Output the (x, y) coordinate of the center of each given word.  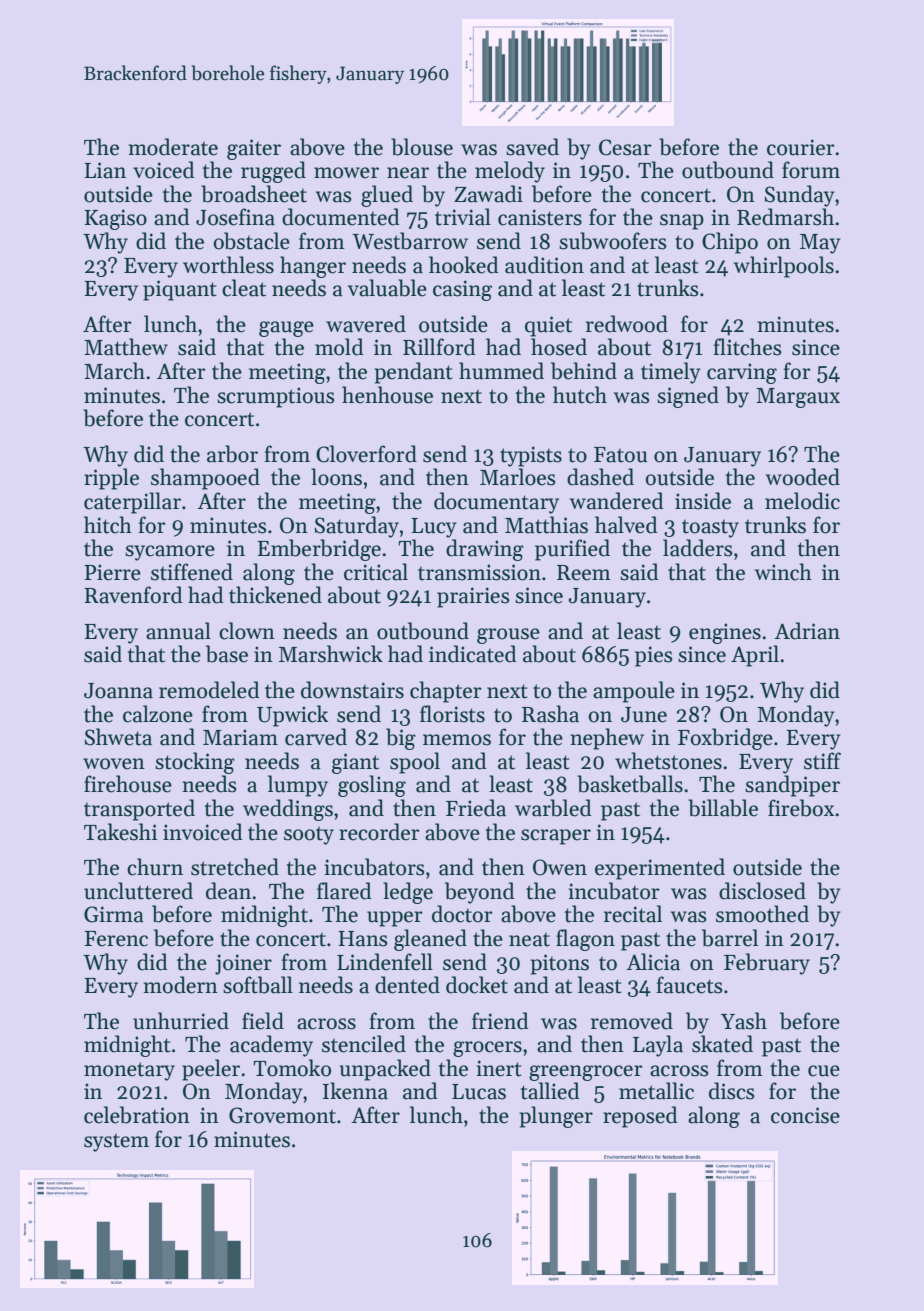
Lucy (434, 528)
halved (626, 525)
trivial (463, 217)
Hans (362, 939)
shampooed (205, 479)
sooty (309, 836)
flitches (747, 347)
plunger (556, 1117)
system (116, 1143)
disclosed (762, 891)
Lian (105, 170)
